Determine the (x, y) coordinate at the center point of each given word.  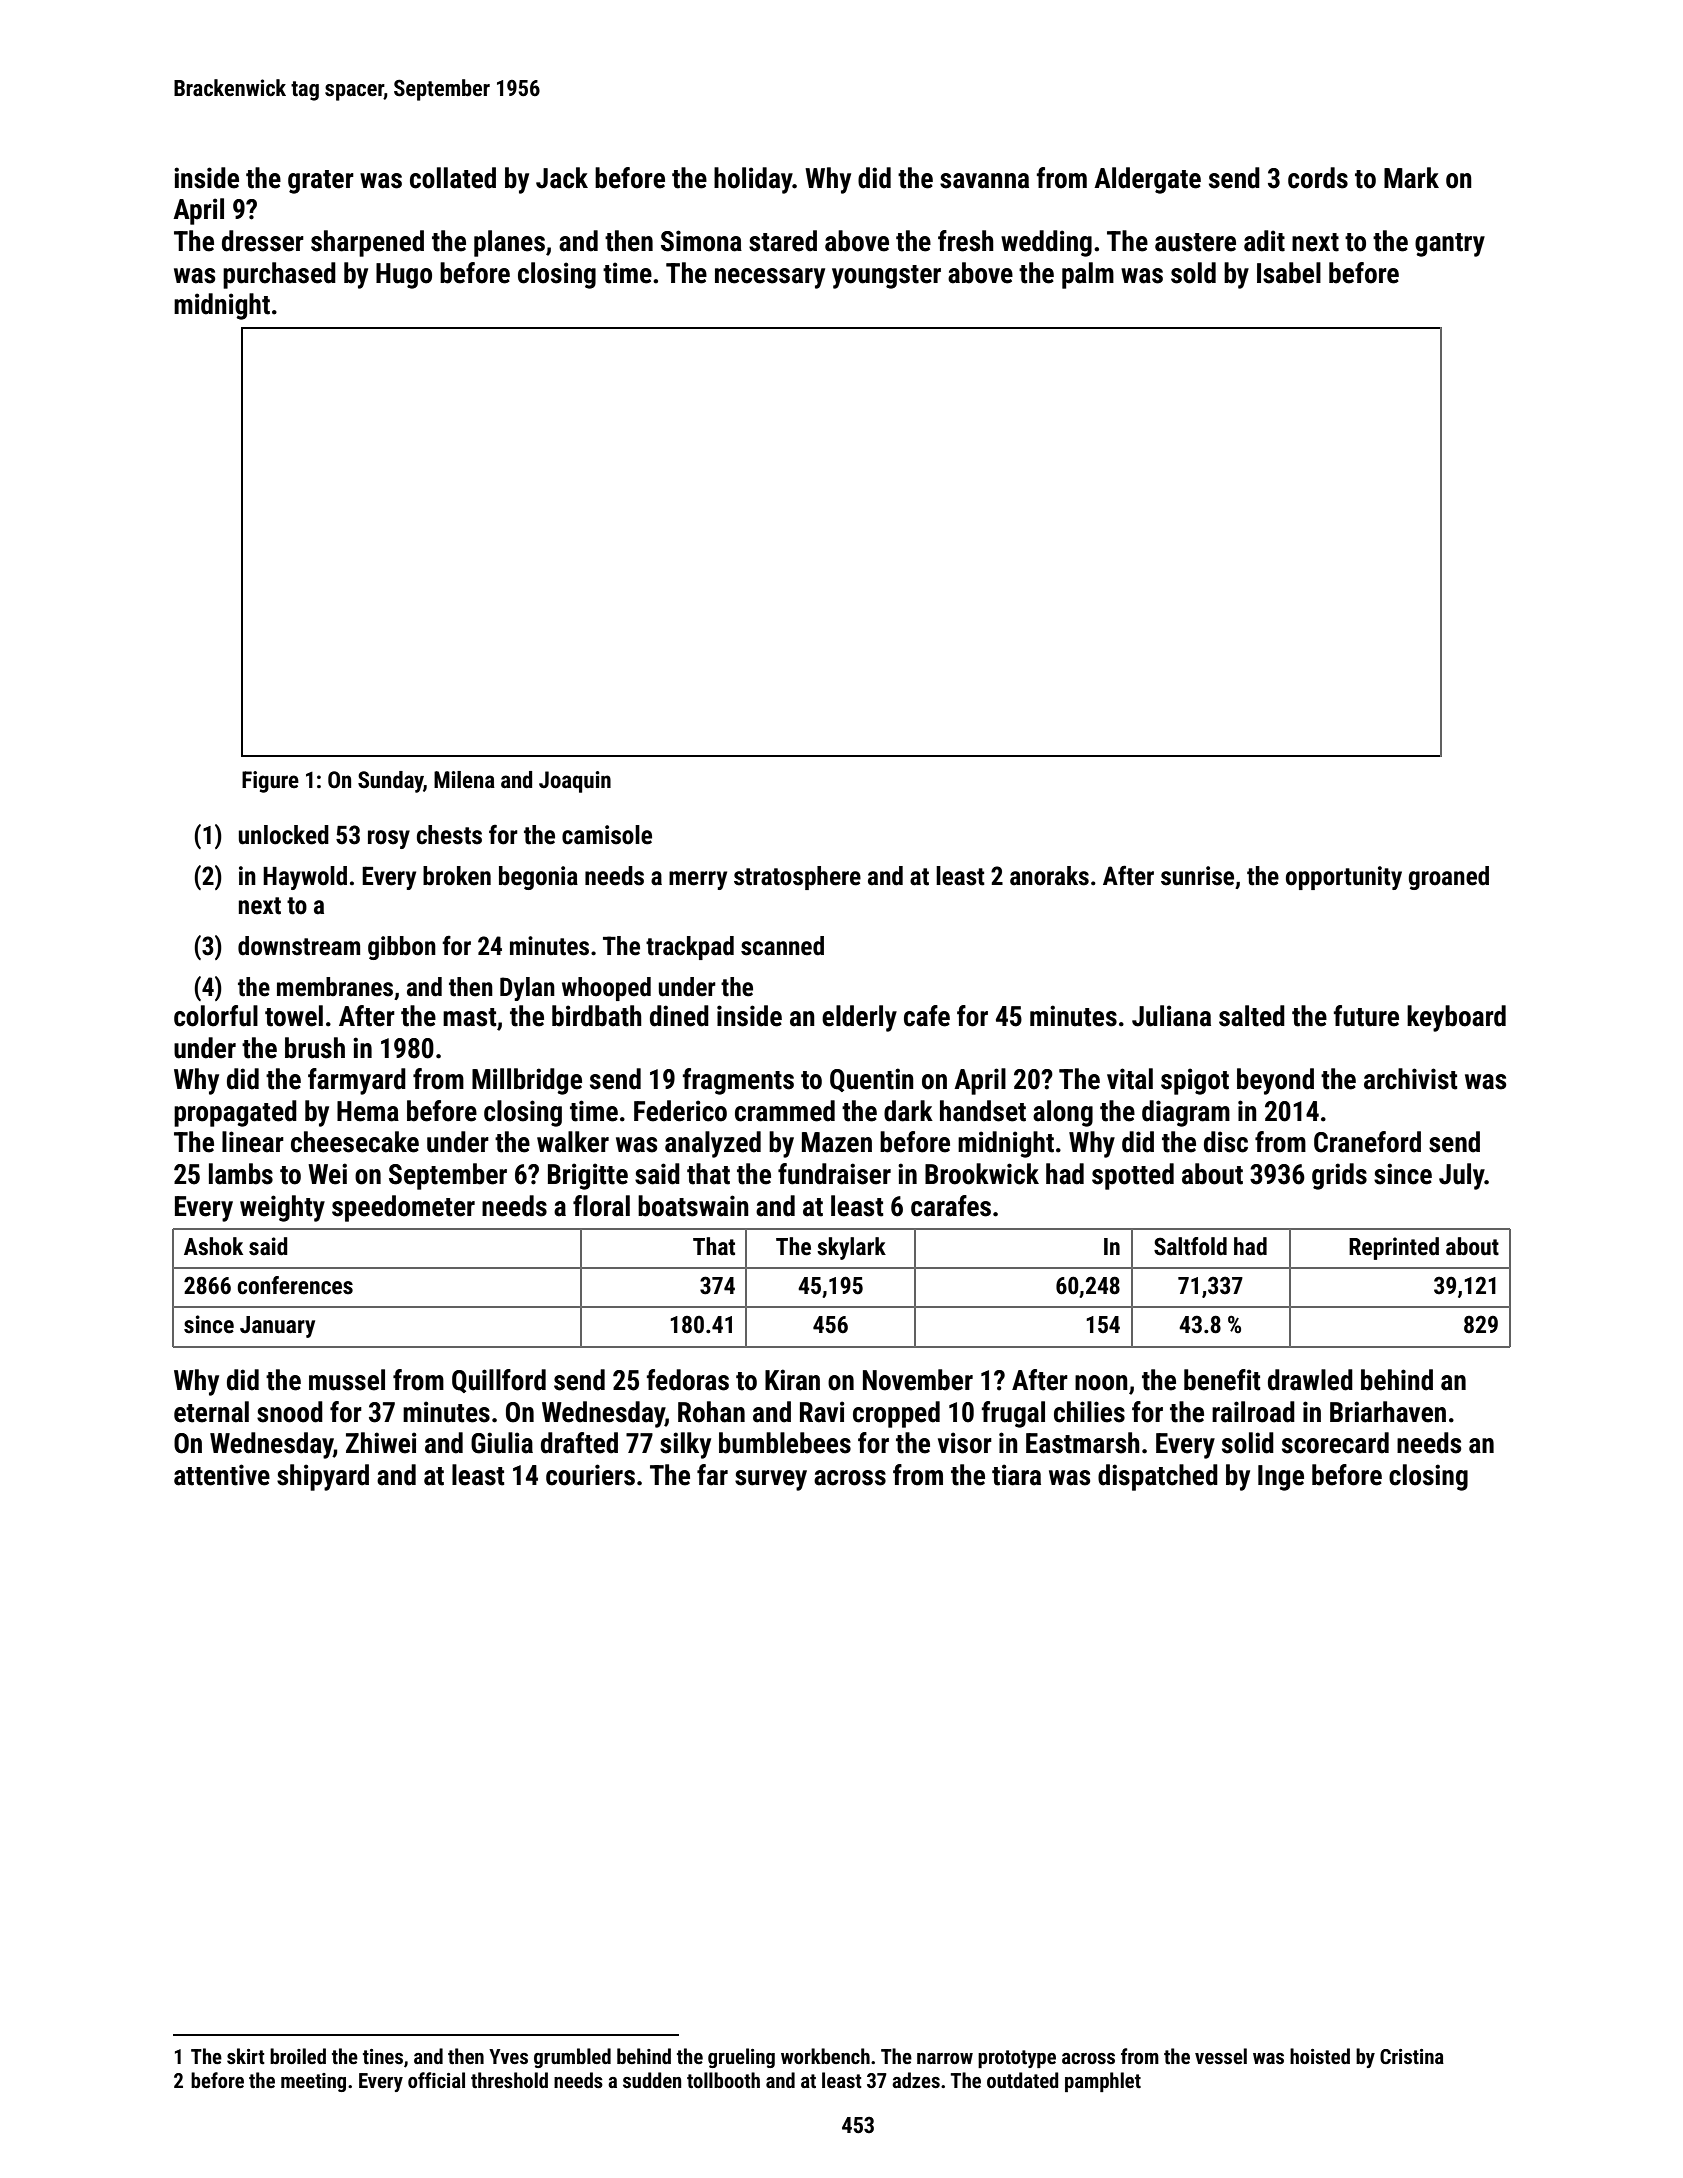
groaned (1449, 878)
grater (321, 182)
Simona (701, 241)
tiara (1016, 1475)
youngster (886, 277)
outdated (1022, 2080)
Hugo (404, 276)
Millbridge (527, 1081)
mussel (347, 1380)
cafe (927, 1016)
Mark (1411, 178)
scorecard (1335, 1443)
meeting (313, 2082)
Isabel (1289, 273)
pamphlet (1103, 2082)
